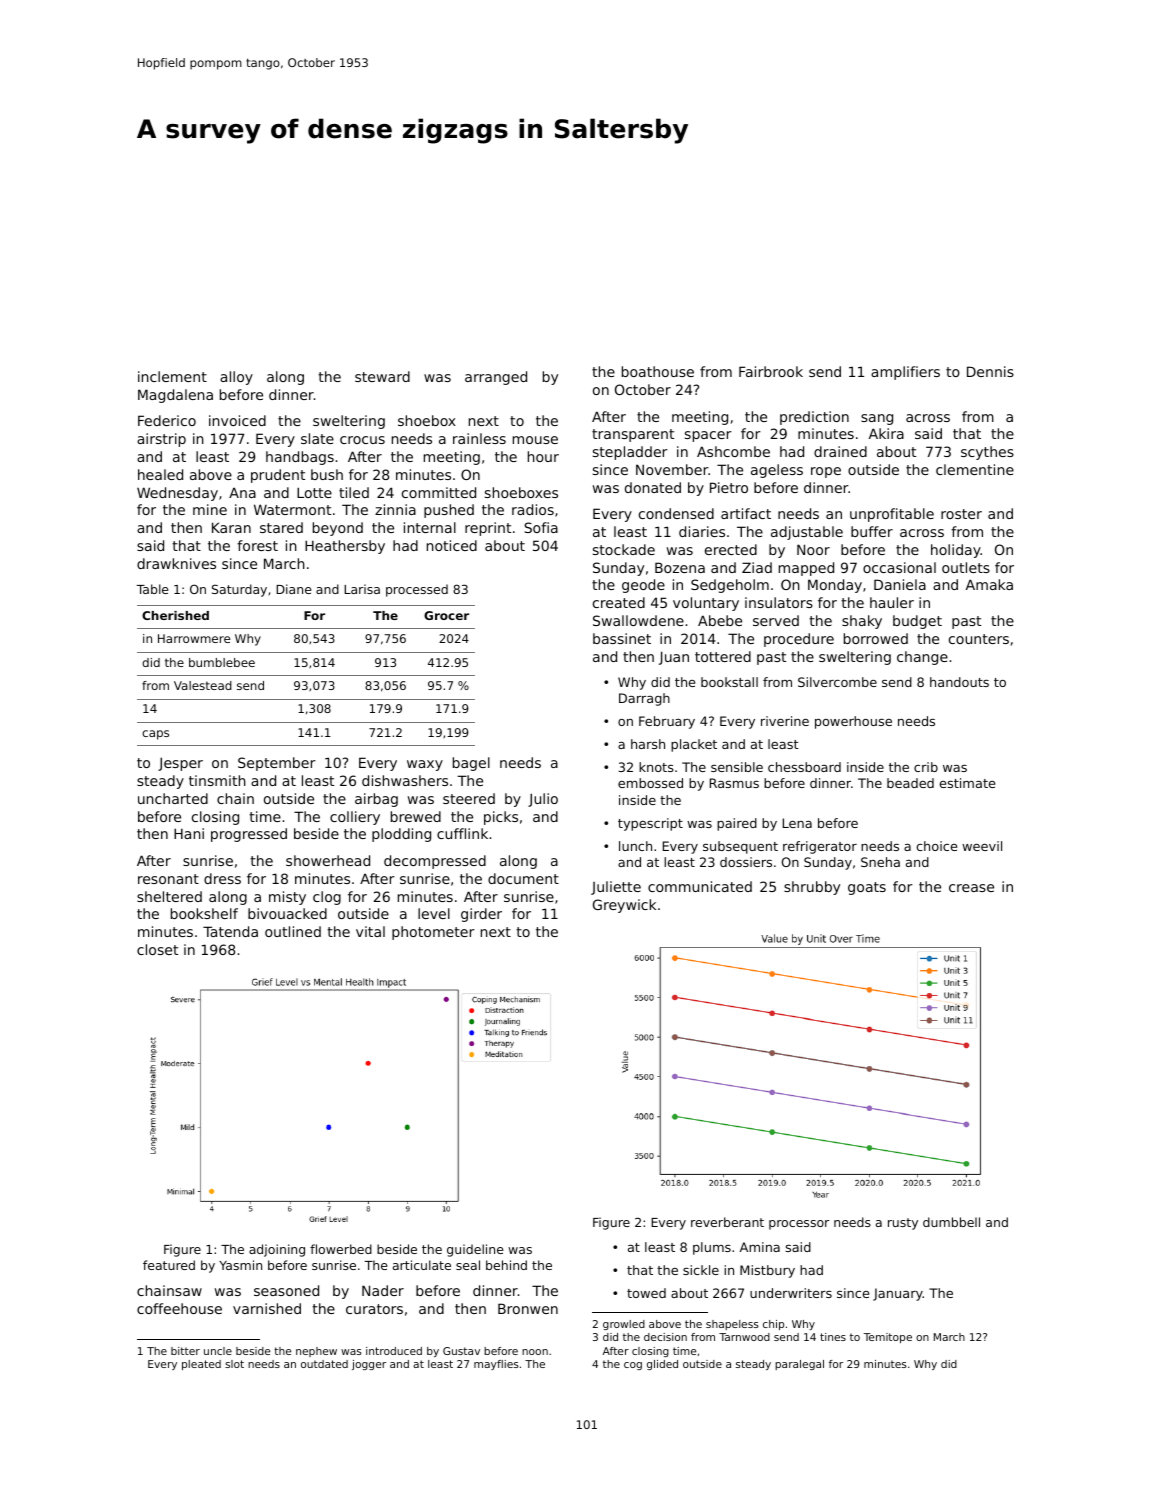 This document has height=1490, width=1151. What do you see at coordinates (820, 847) in the document?
I see `refrigerator` at bounding box center [820, 847].
